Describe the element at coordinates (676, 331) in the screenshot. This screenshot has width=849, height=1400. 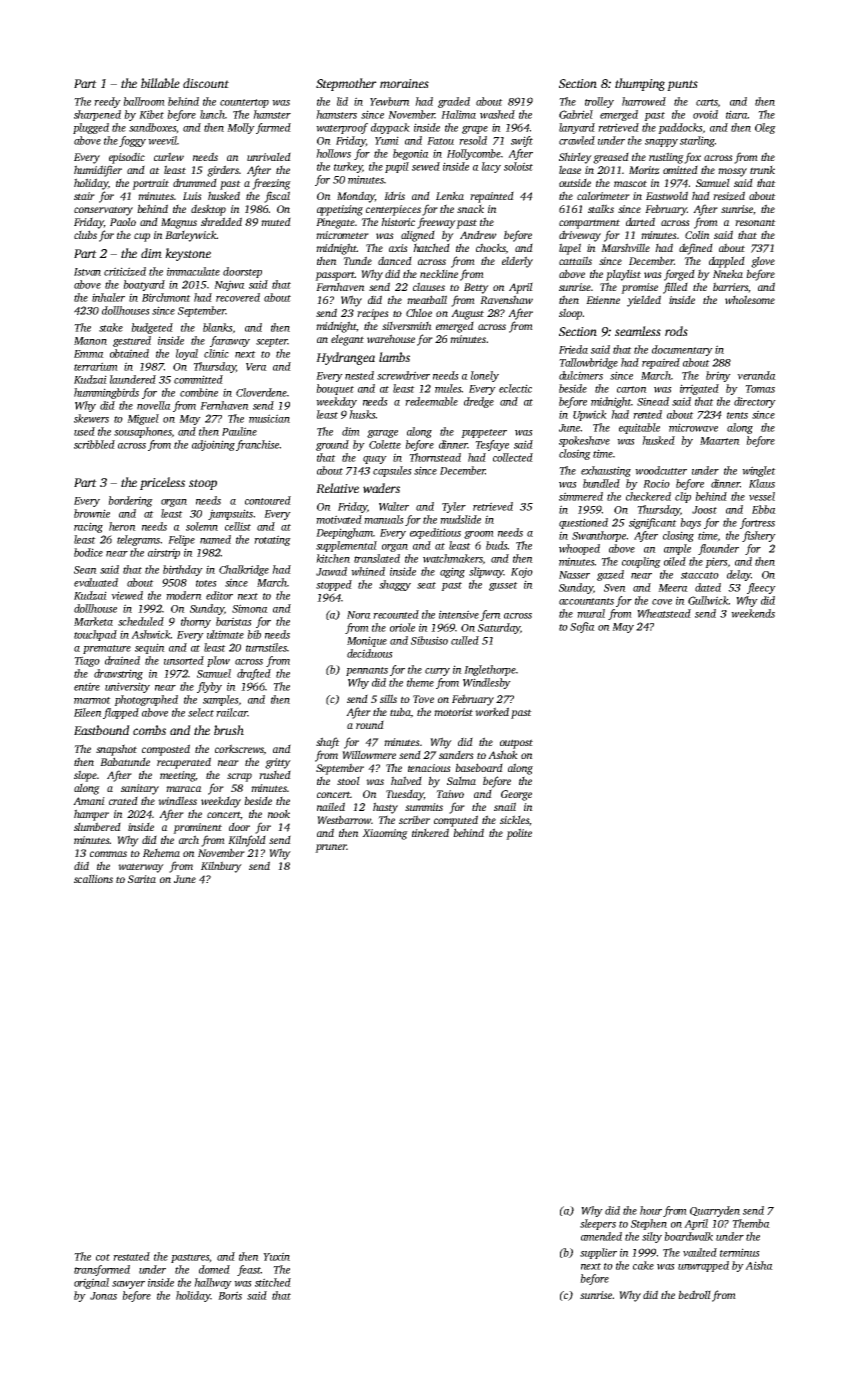
I see `rods` at that location.
